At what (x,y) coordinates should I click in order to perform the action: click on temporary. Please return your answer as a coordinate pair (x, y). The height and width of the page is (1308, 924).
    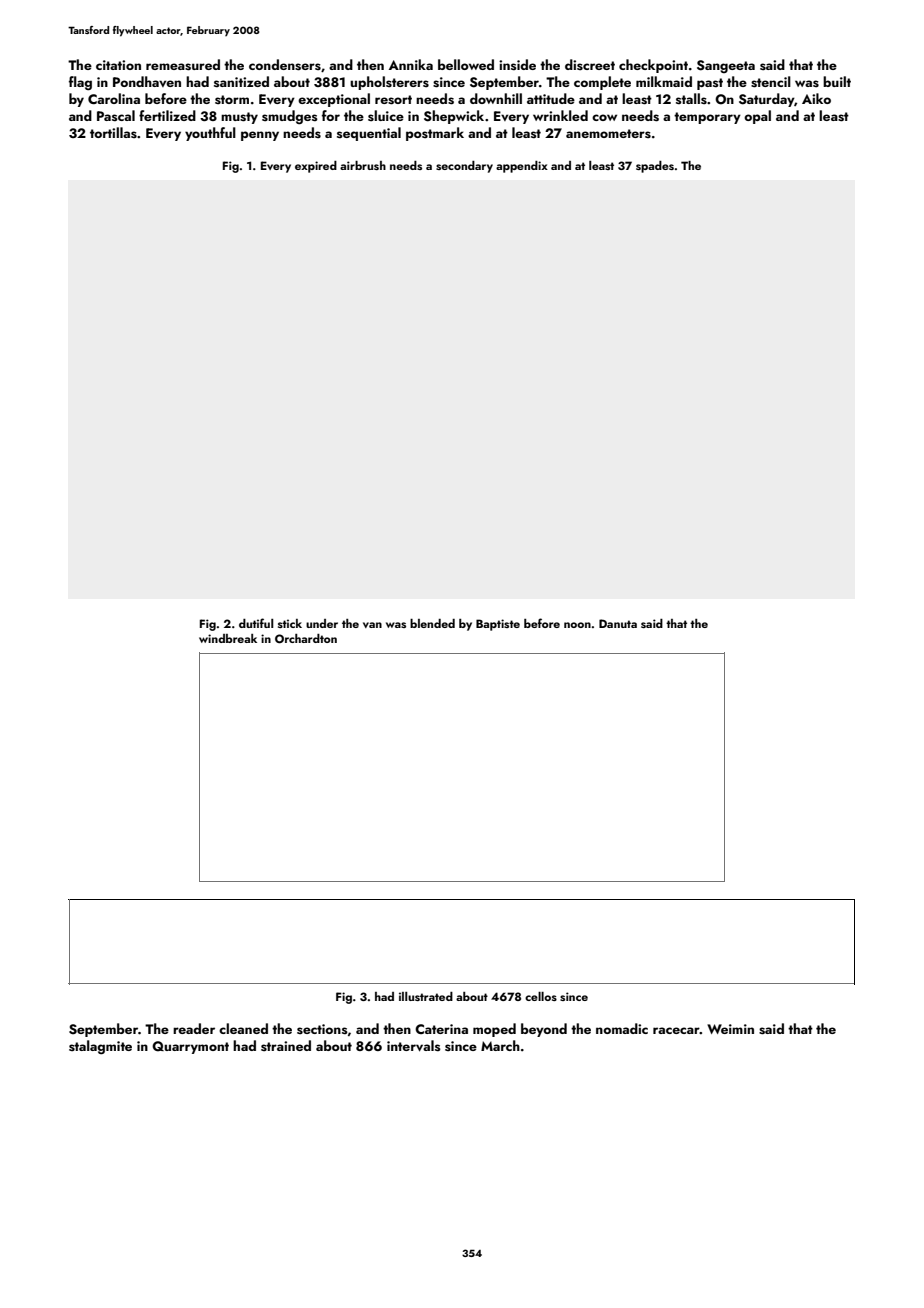
    Looking at the image, I should click on (707, 118).
